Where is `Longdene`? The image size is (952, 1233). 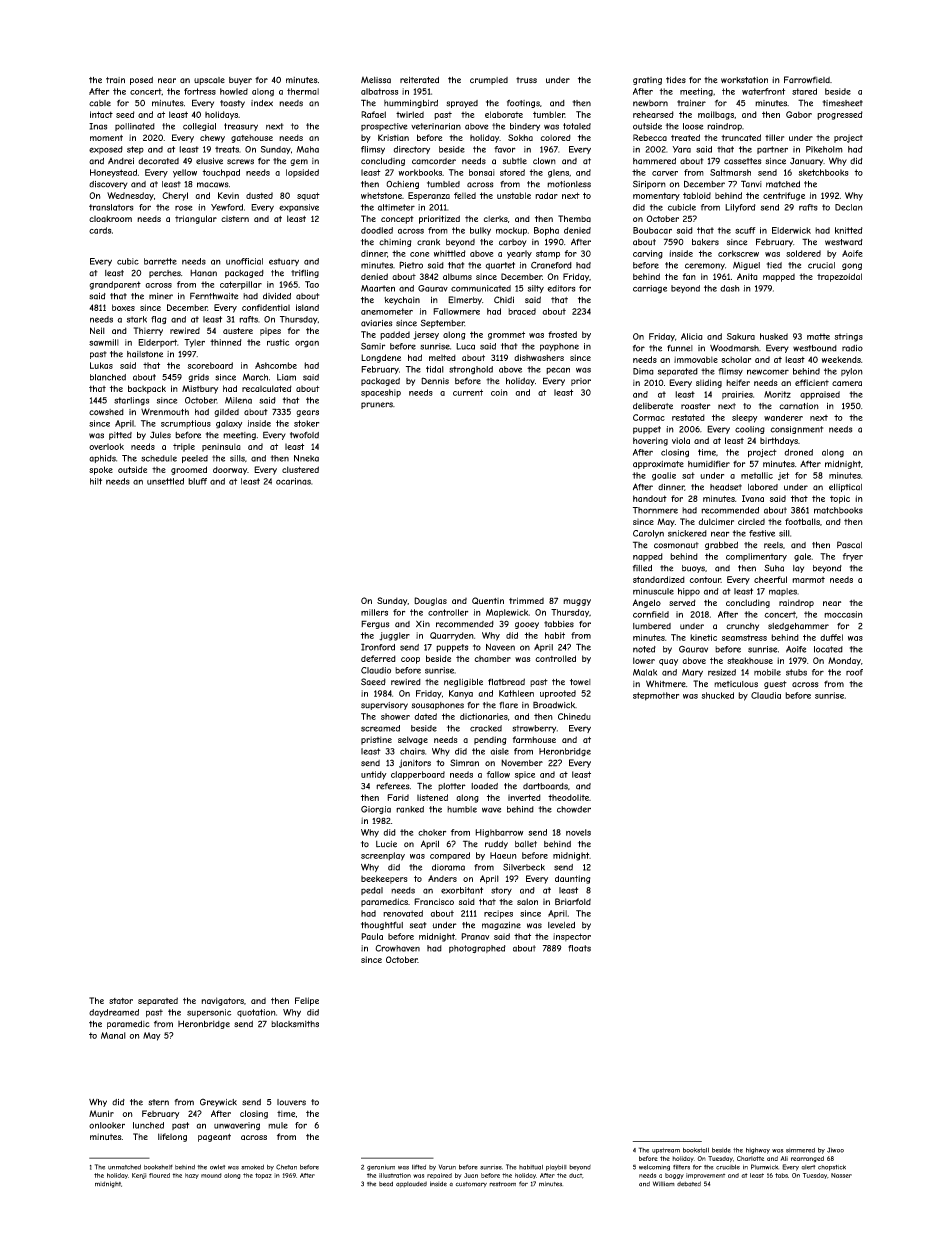 Longdene is located at coordinates (381, 358).
